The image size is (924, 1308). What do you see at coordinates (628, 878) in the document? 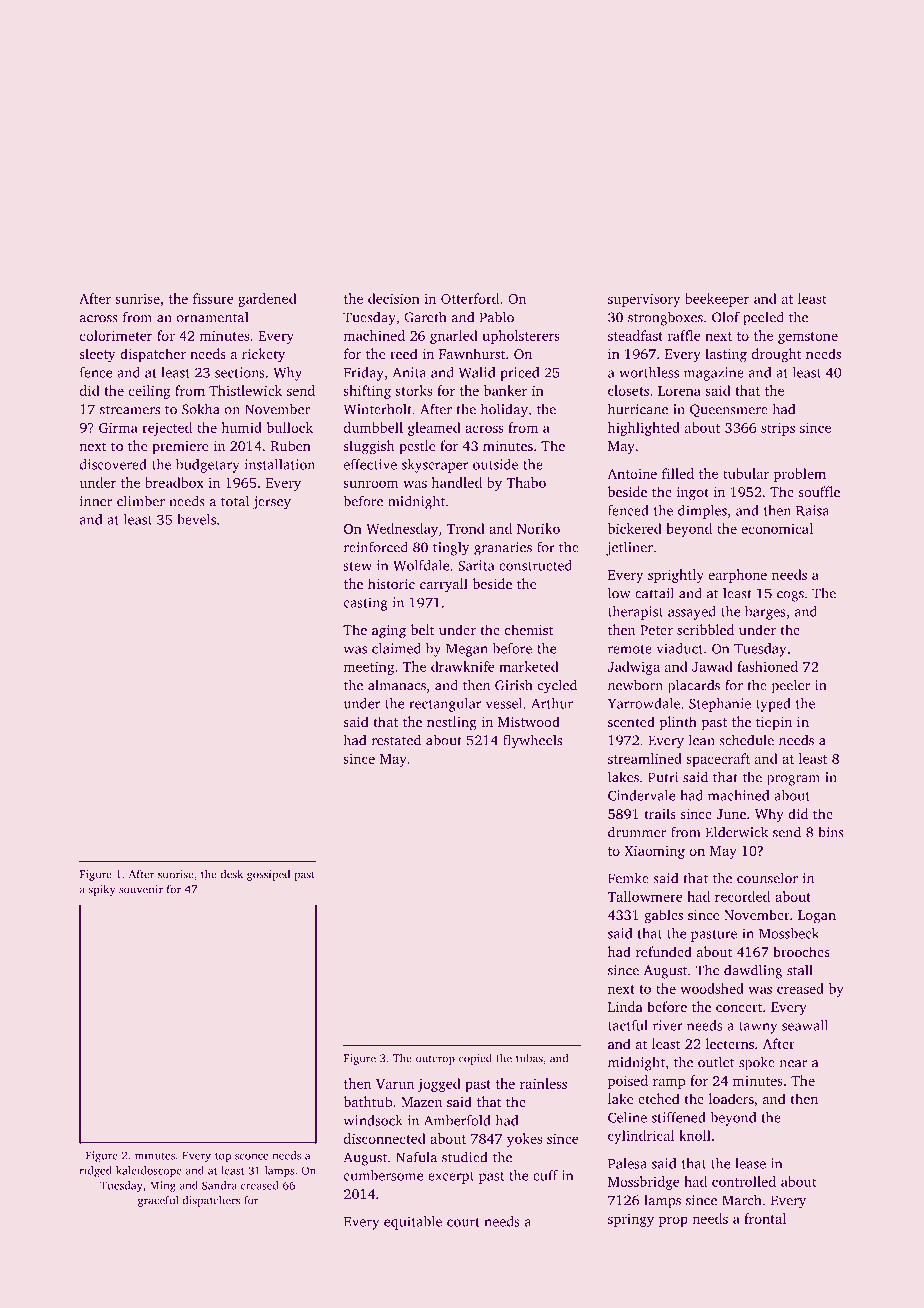
I see `Femke` at bounding box center [628, 878].
